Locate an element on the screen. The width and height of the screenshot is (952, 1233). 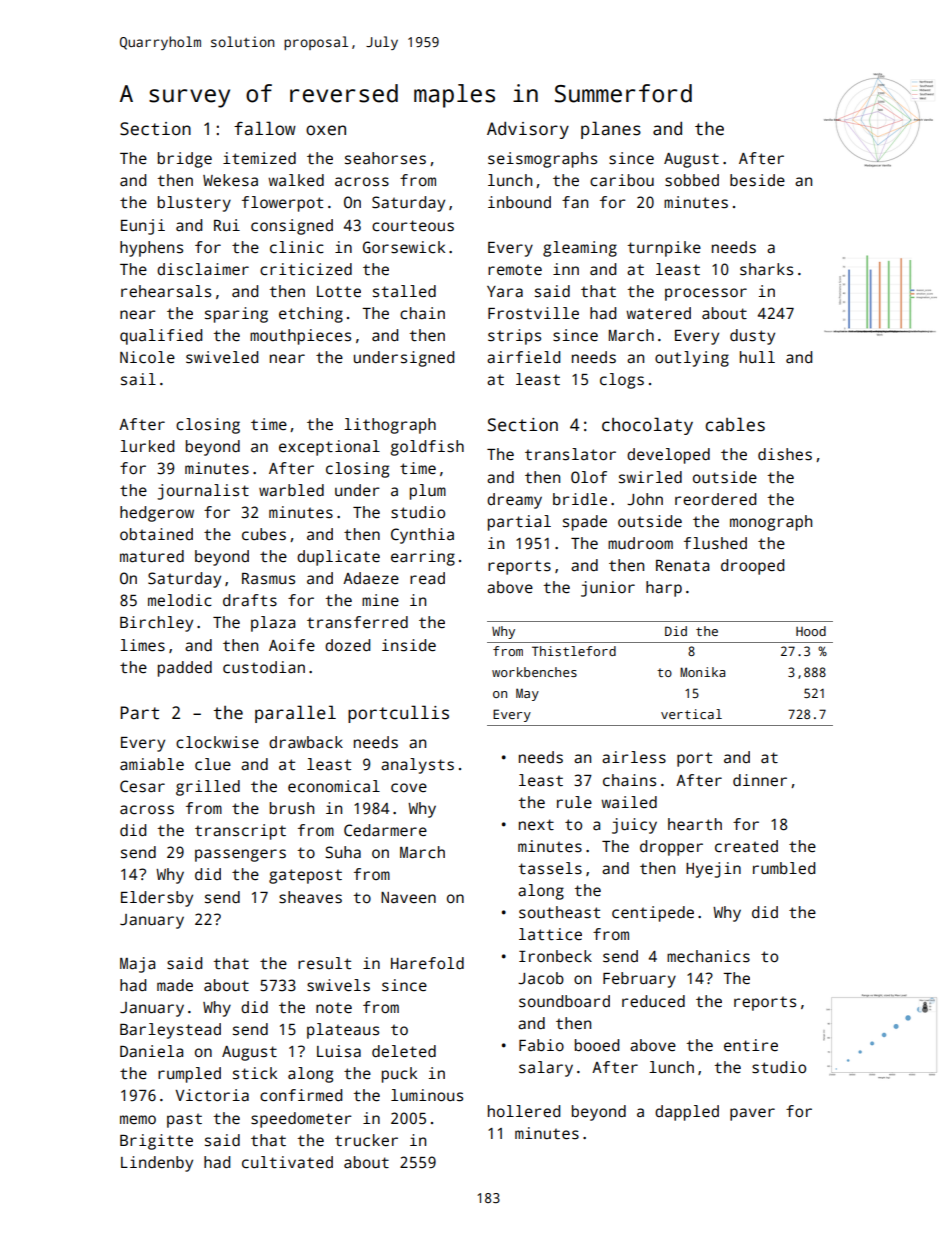
dinner is located at coordinates (760, 780).
